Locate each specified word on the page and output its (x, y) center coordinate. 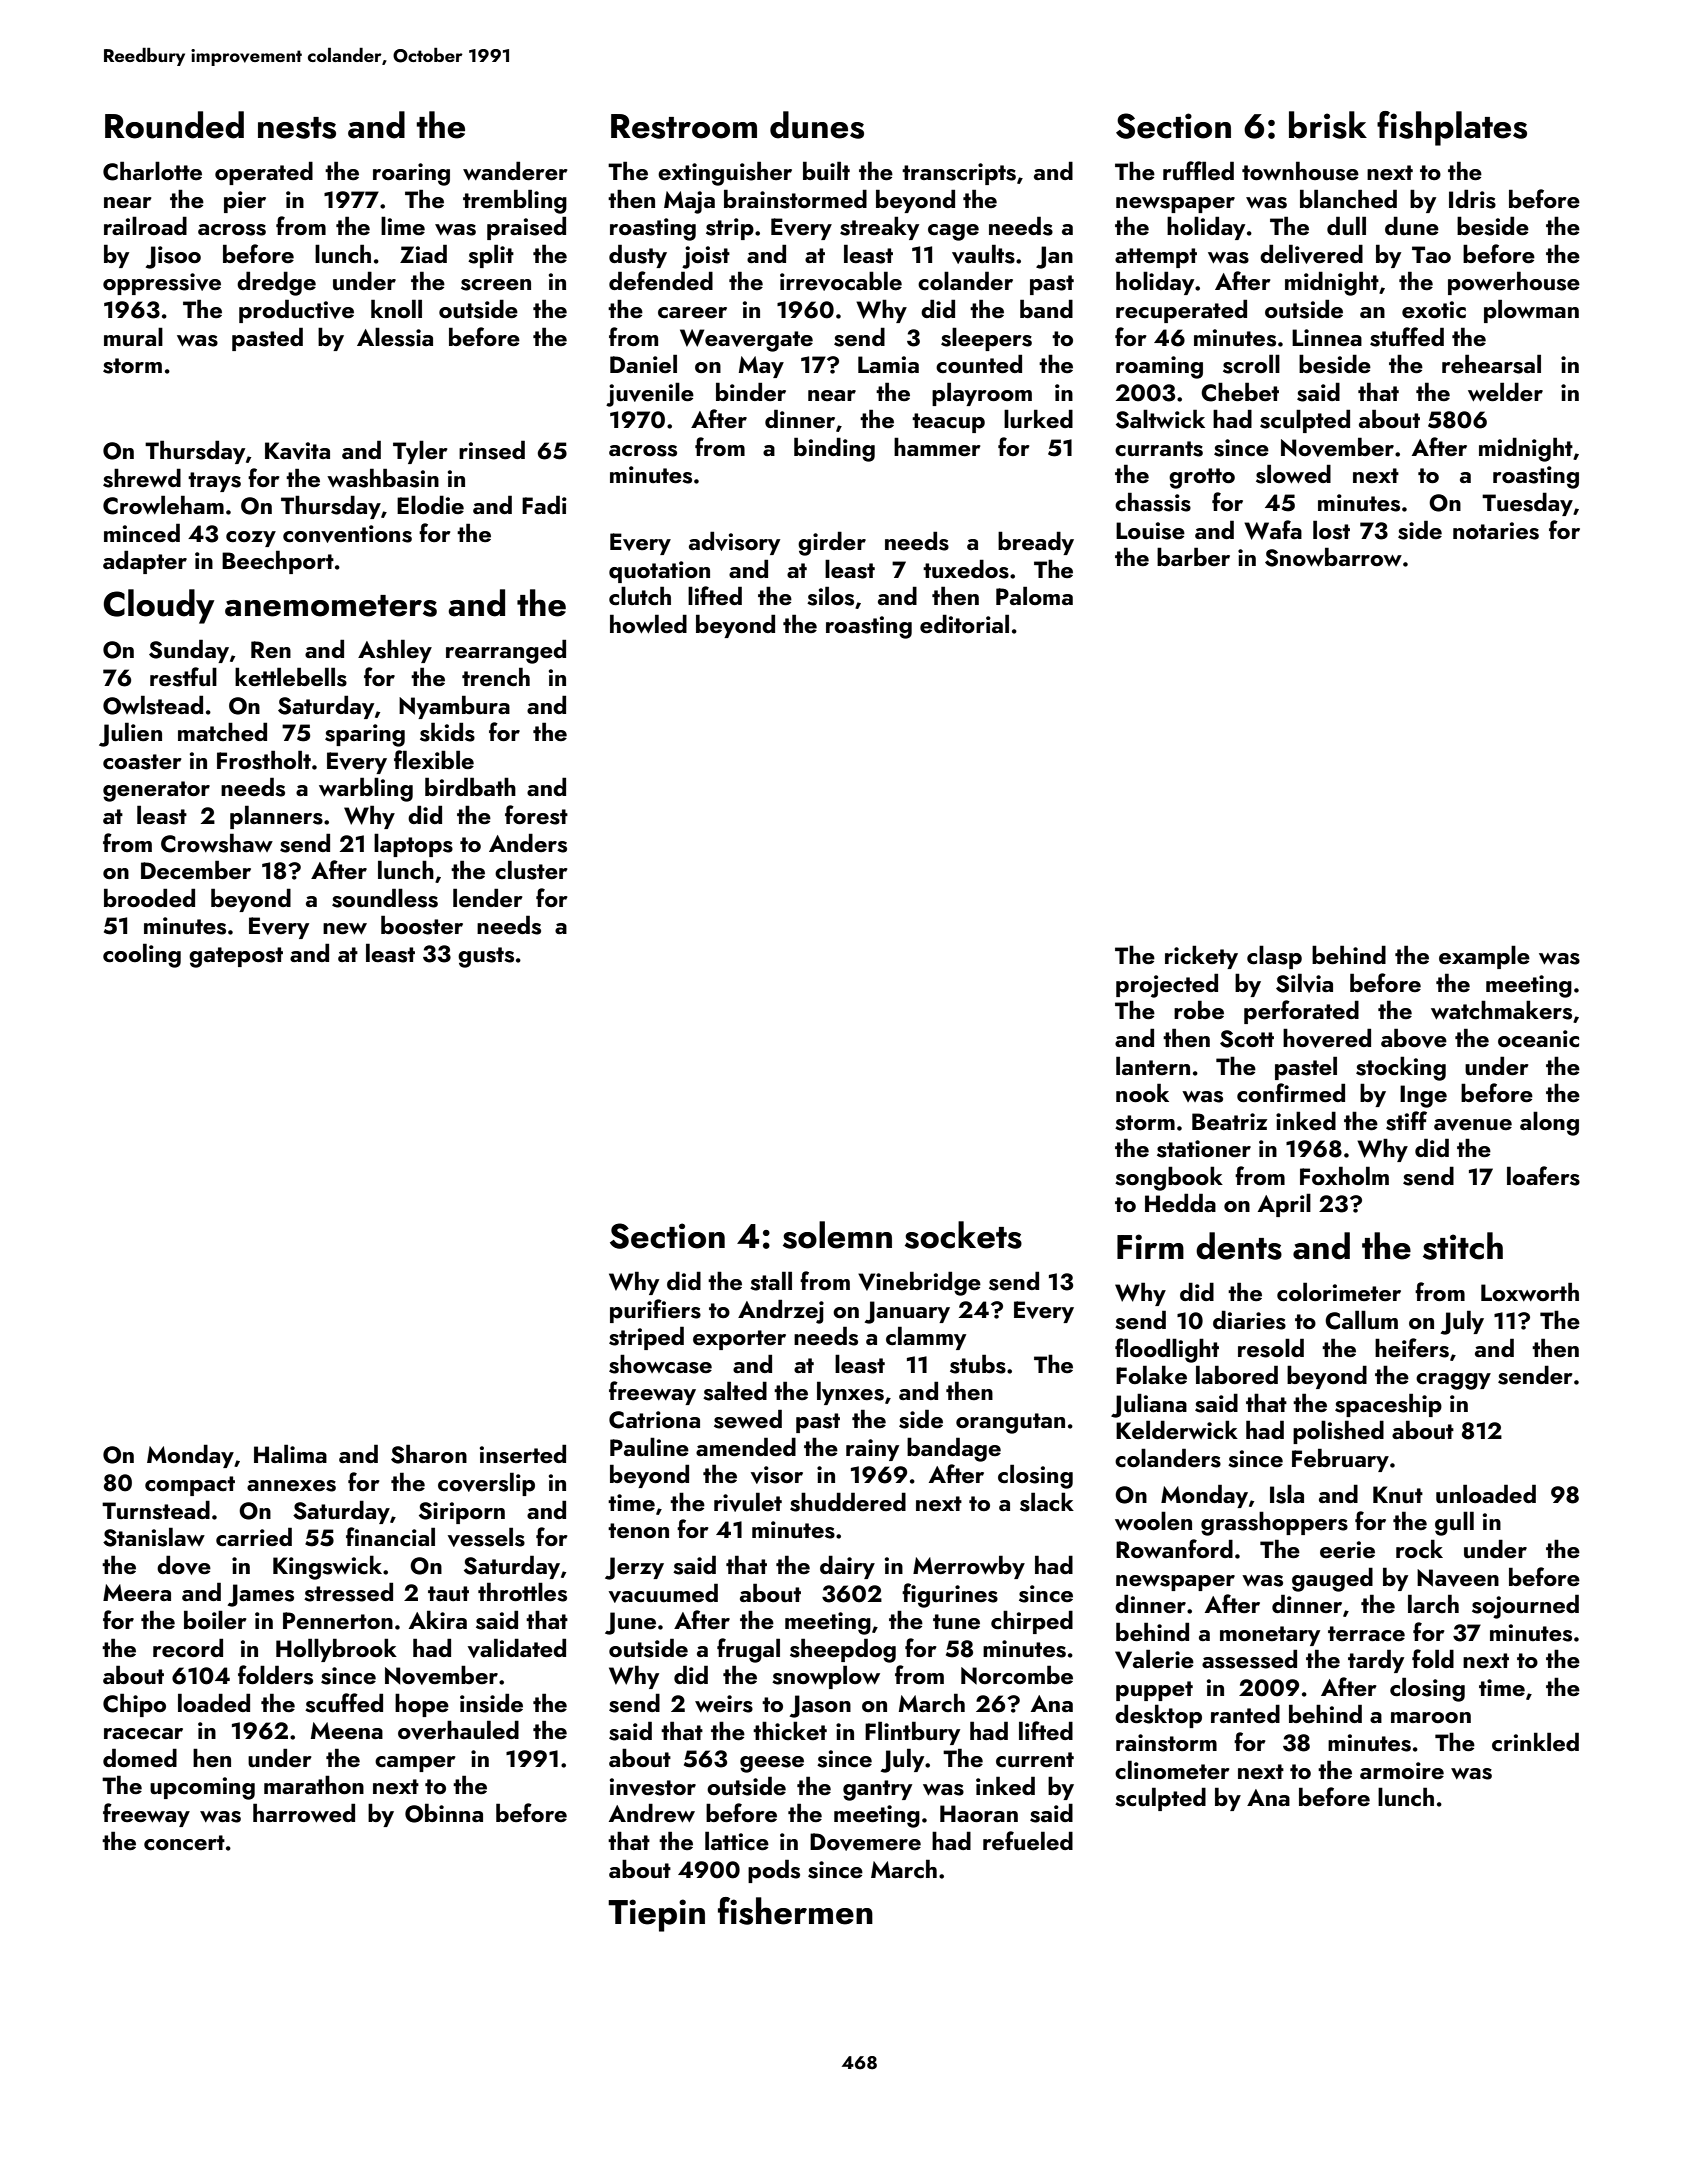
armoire (1402, 1770)
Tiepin (656, 1915)
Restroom (684, 126)
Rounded (174, 125)
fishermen (795, 1911)
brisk (1328, 125)
